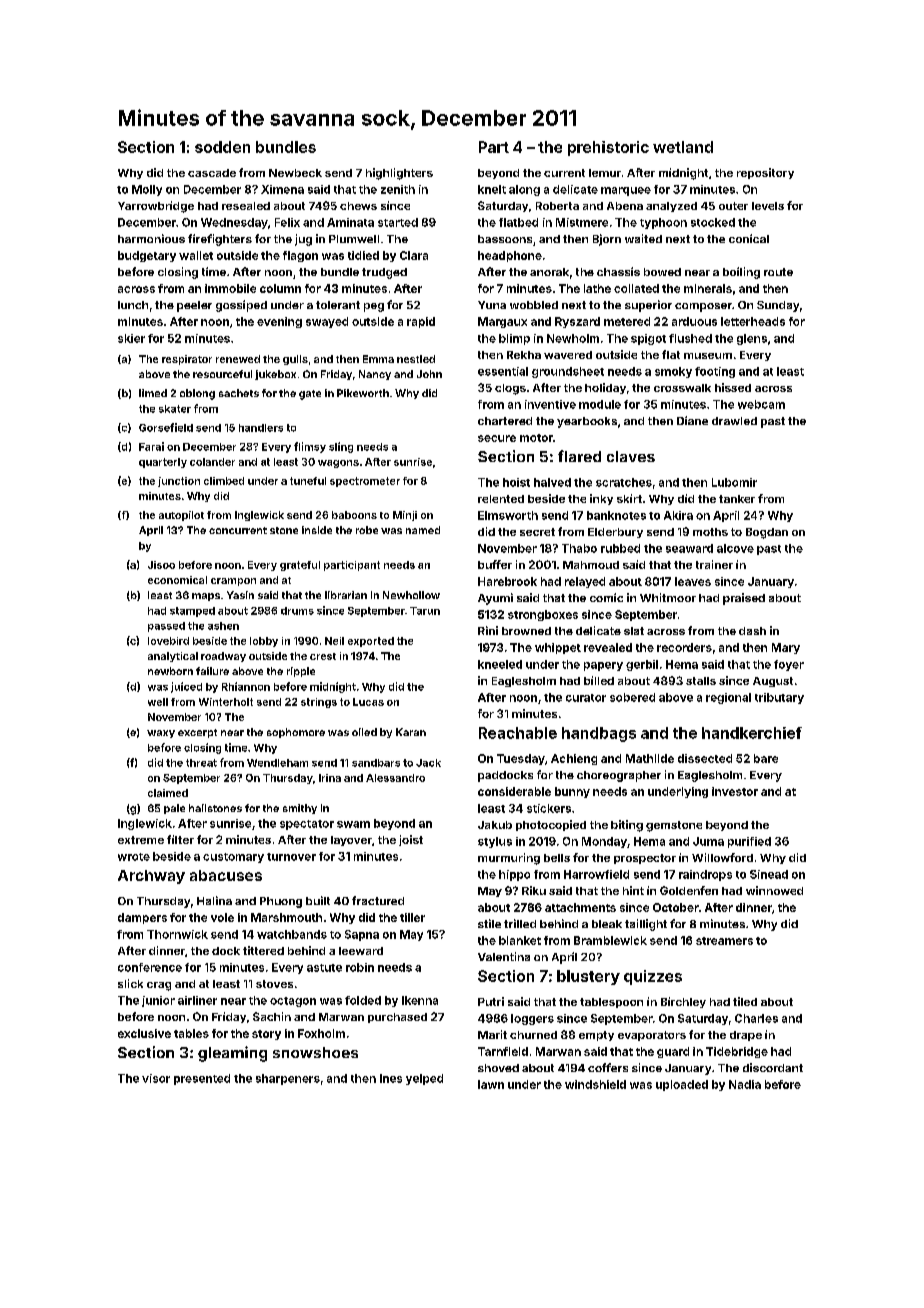 The width and height of the screenshot is (924, 1308). Describe the element at coordinates (353, 824) in the screenshot. I see `swam` at that location.
